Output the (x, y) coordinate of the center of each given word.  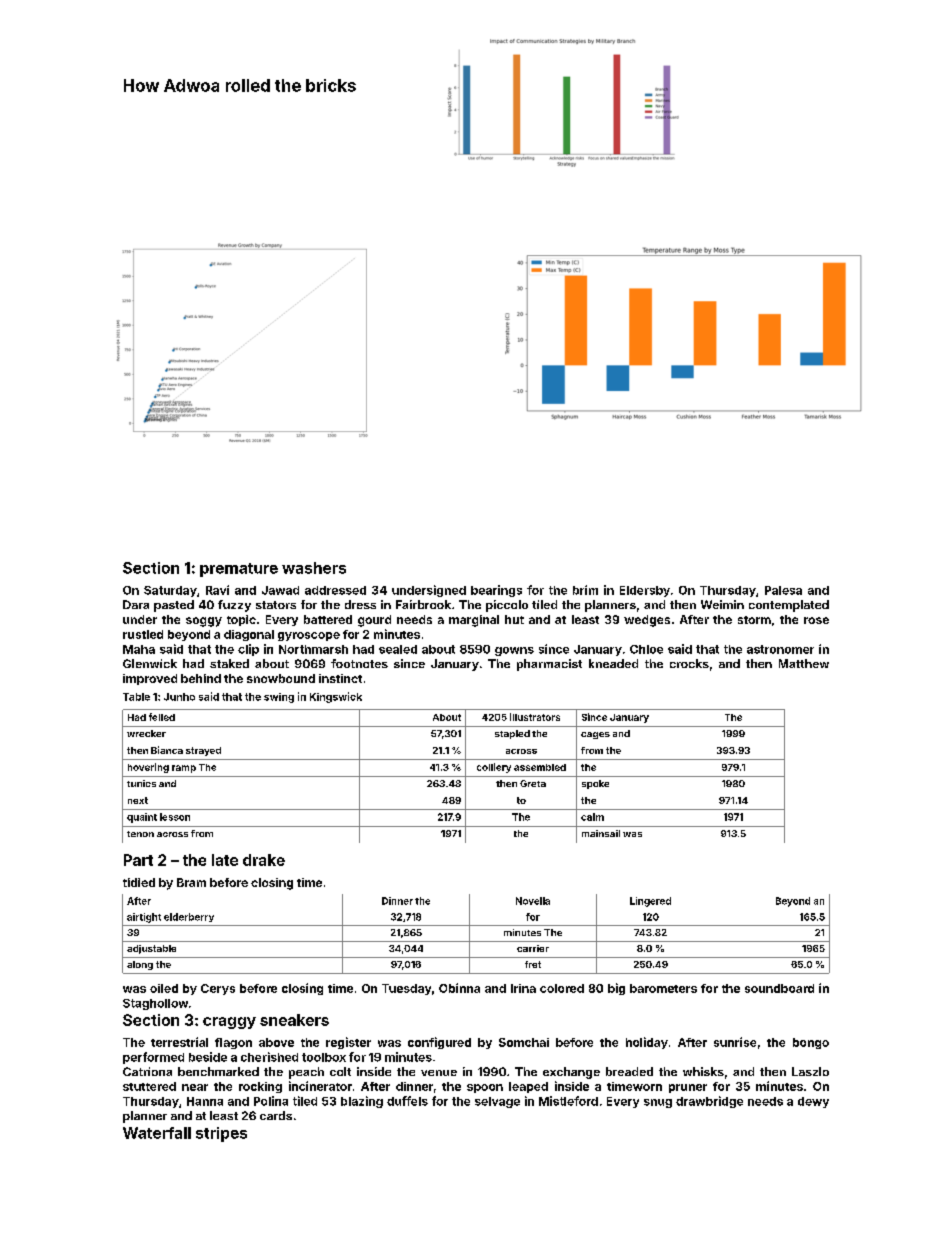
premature (239, 570)
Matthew (804, 663)
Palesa (783, 590)
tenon (140, 834)
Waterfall (157, 1133)
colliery (494, 768)
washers (314, 568)
